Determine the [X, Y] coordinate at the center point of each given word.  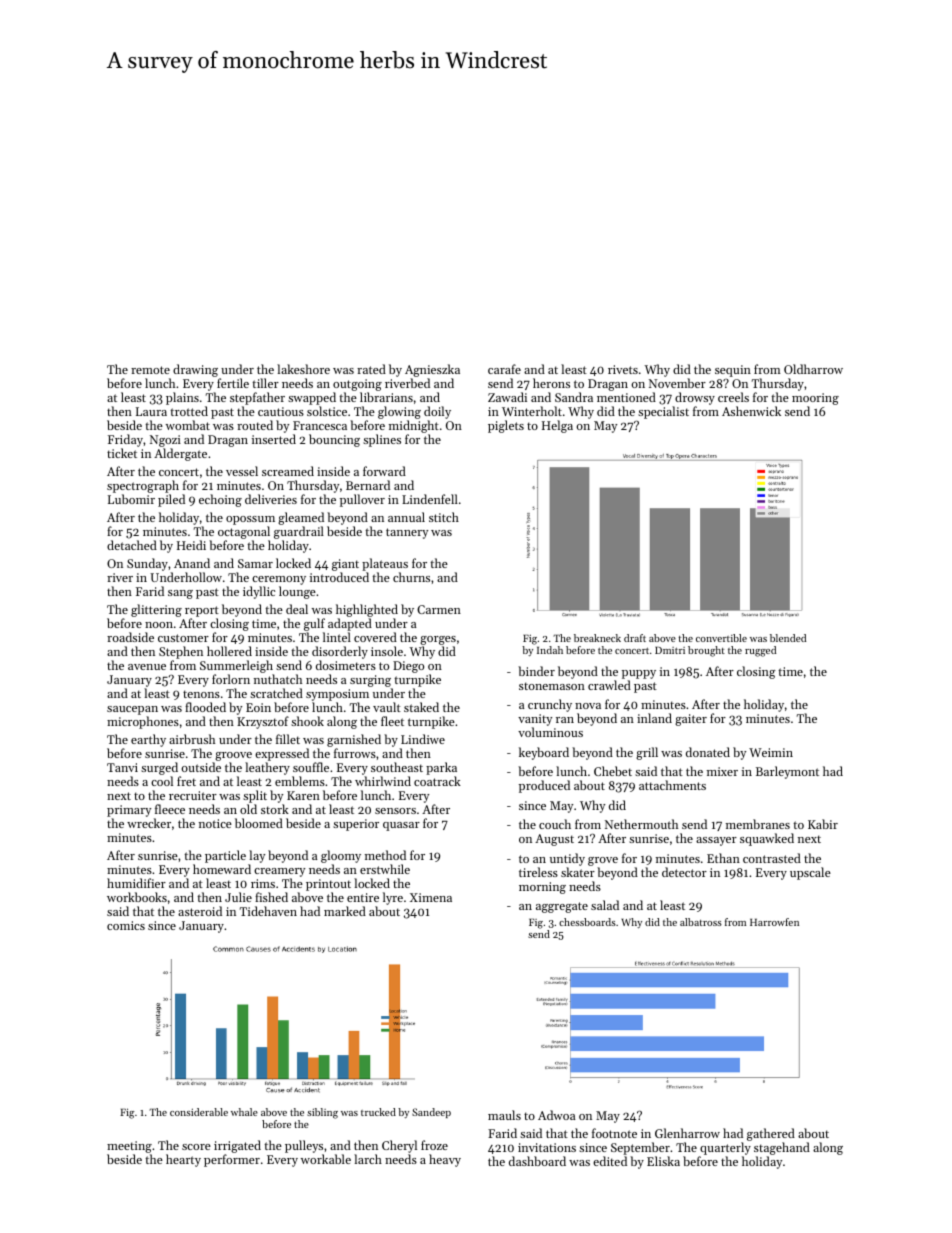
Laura [151, 411]
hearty [183, 1160]
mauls [504, 1115]
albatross [701, 922]
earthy [148, 740]
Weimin [771, 752]
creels [733, 397]
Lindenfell [430, 499]
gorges [438, 640]
